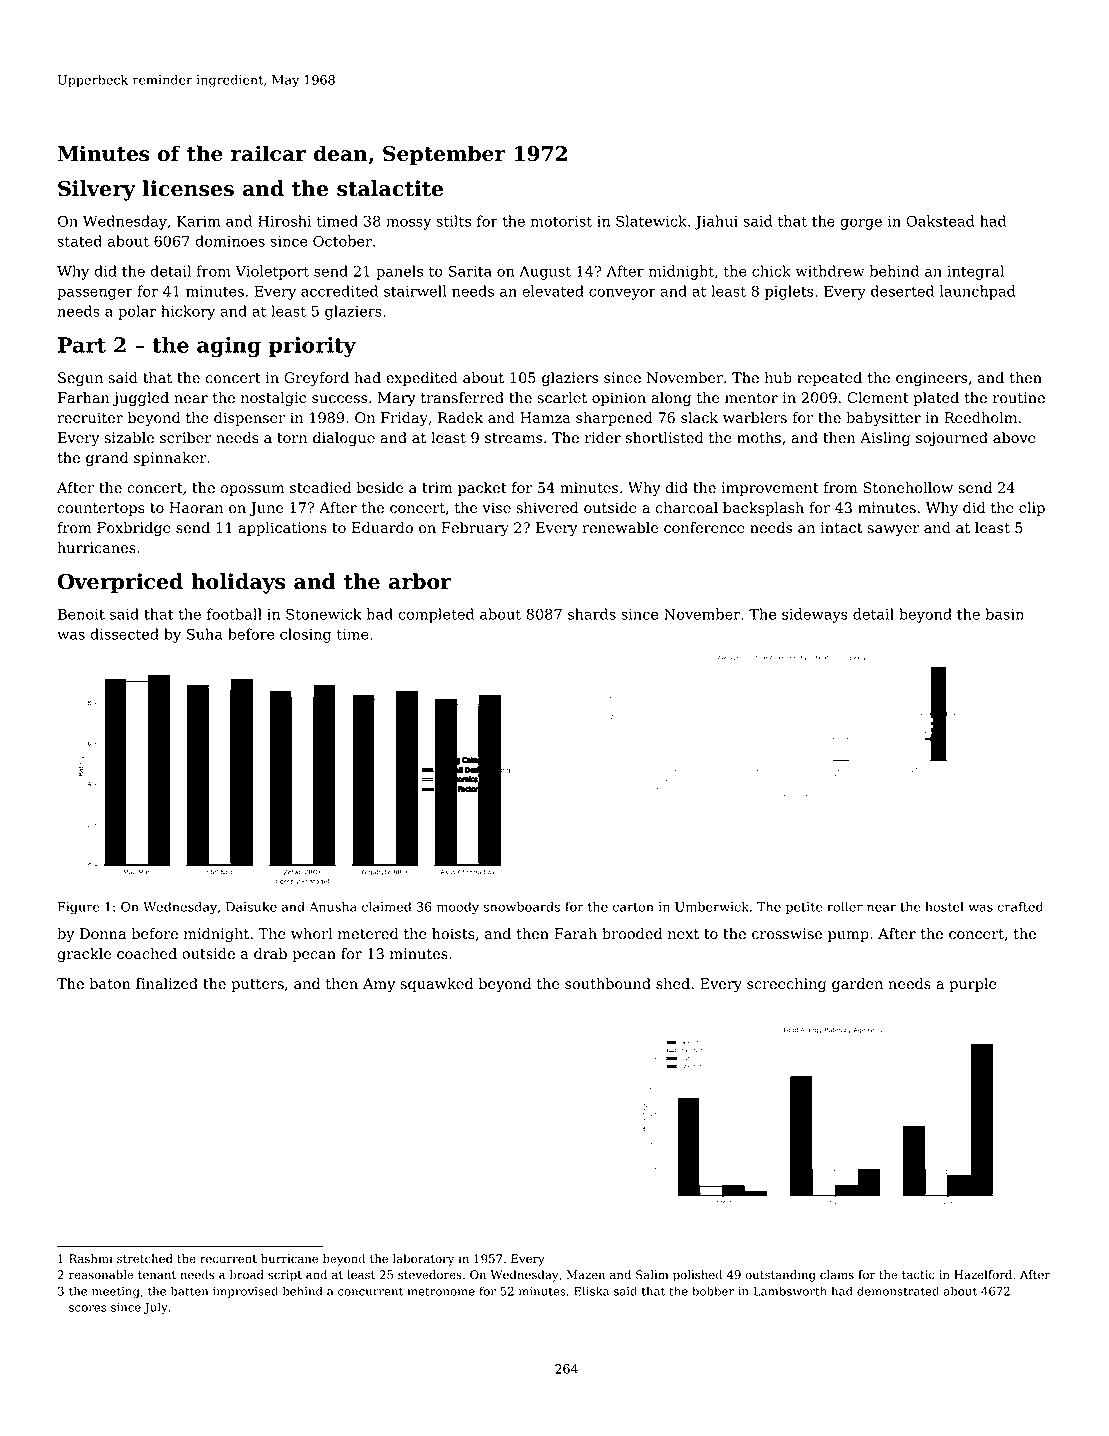 Image resolution: width=1109 pixels, height=1436 pixels. I want to click on squawked, so click(436, 985).
